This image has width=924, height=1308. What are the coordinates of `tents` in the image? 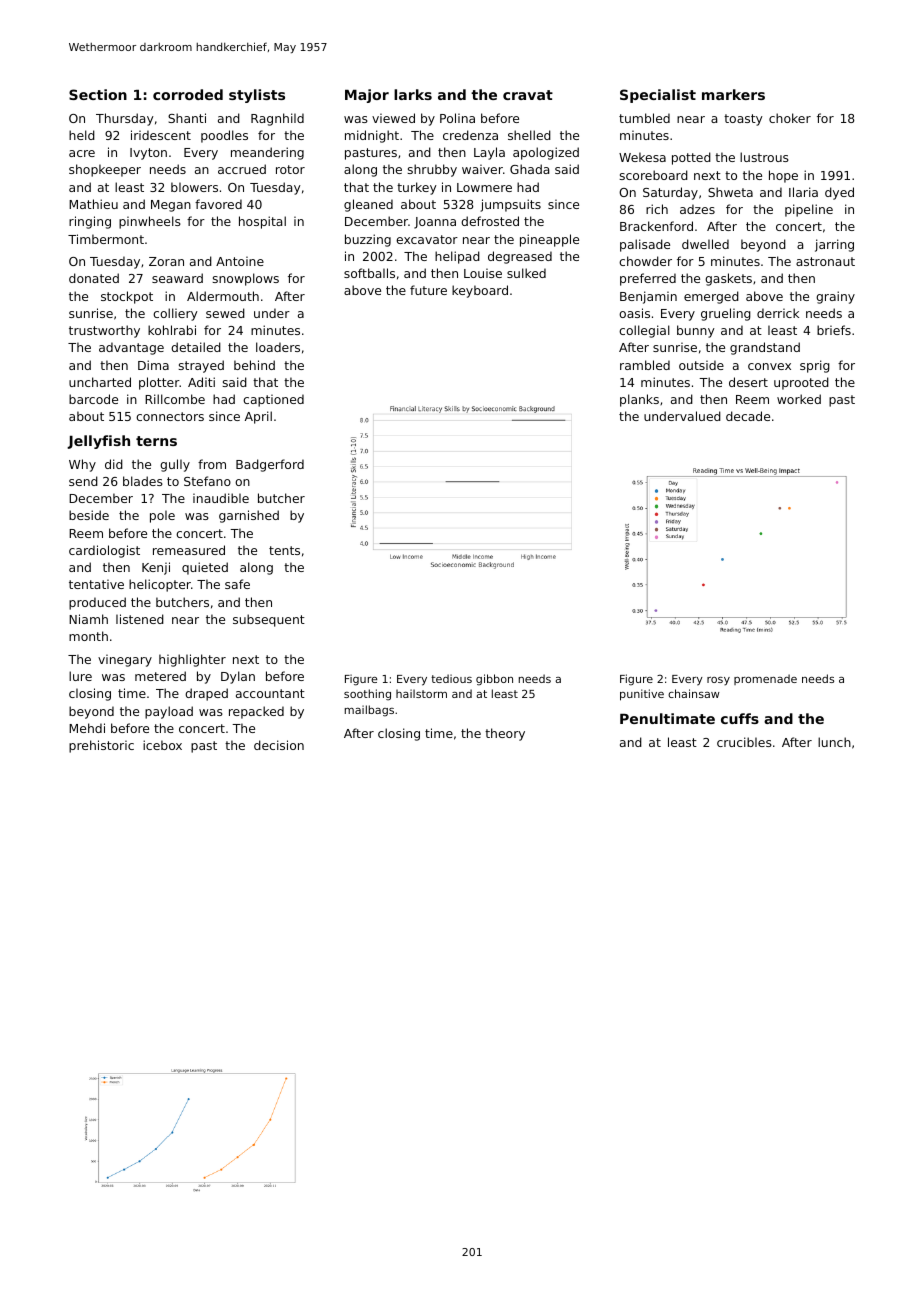 It's located at (284, 550).
